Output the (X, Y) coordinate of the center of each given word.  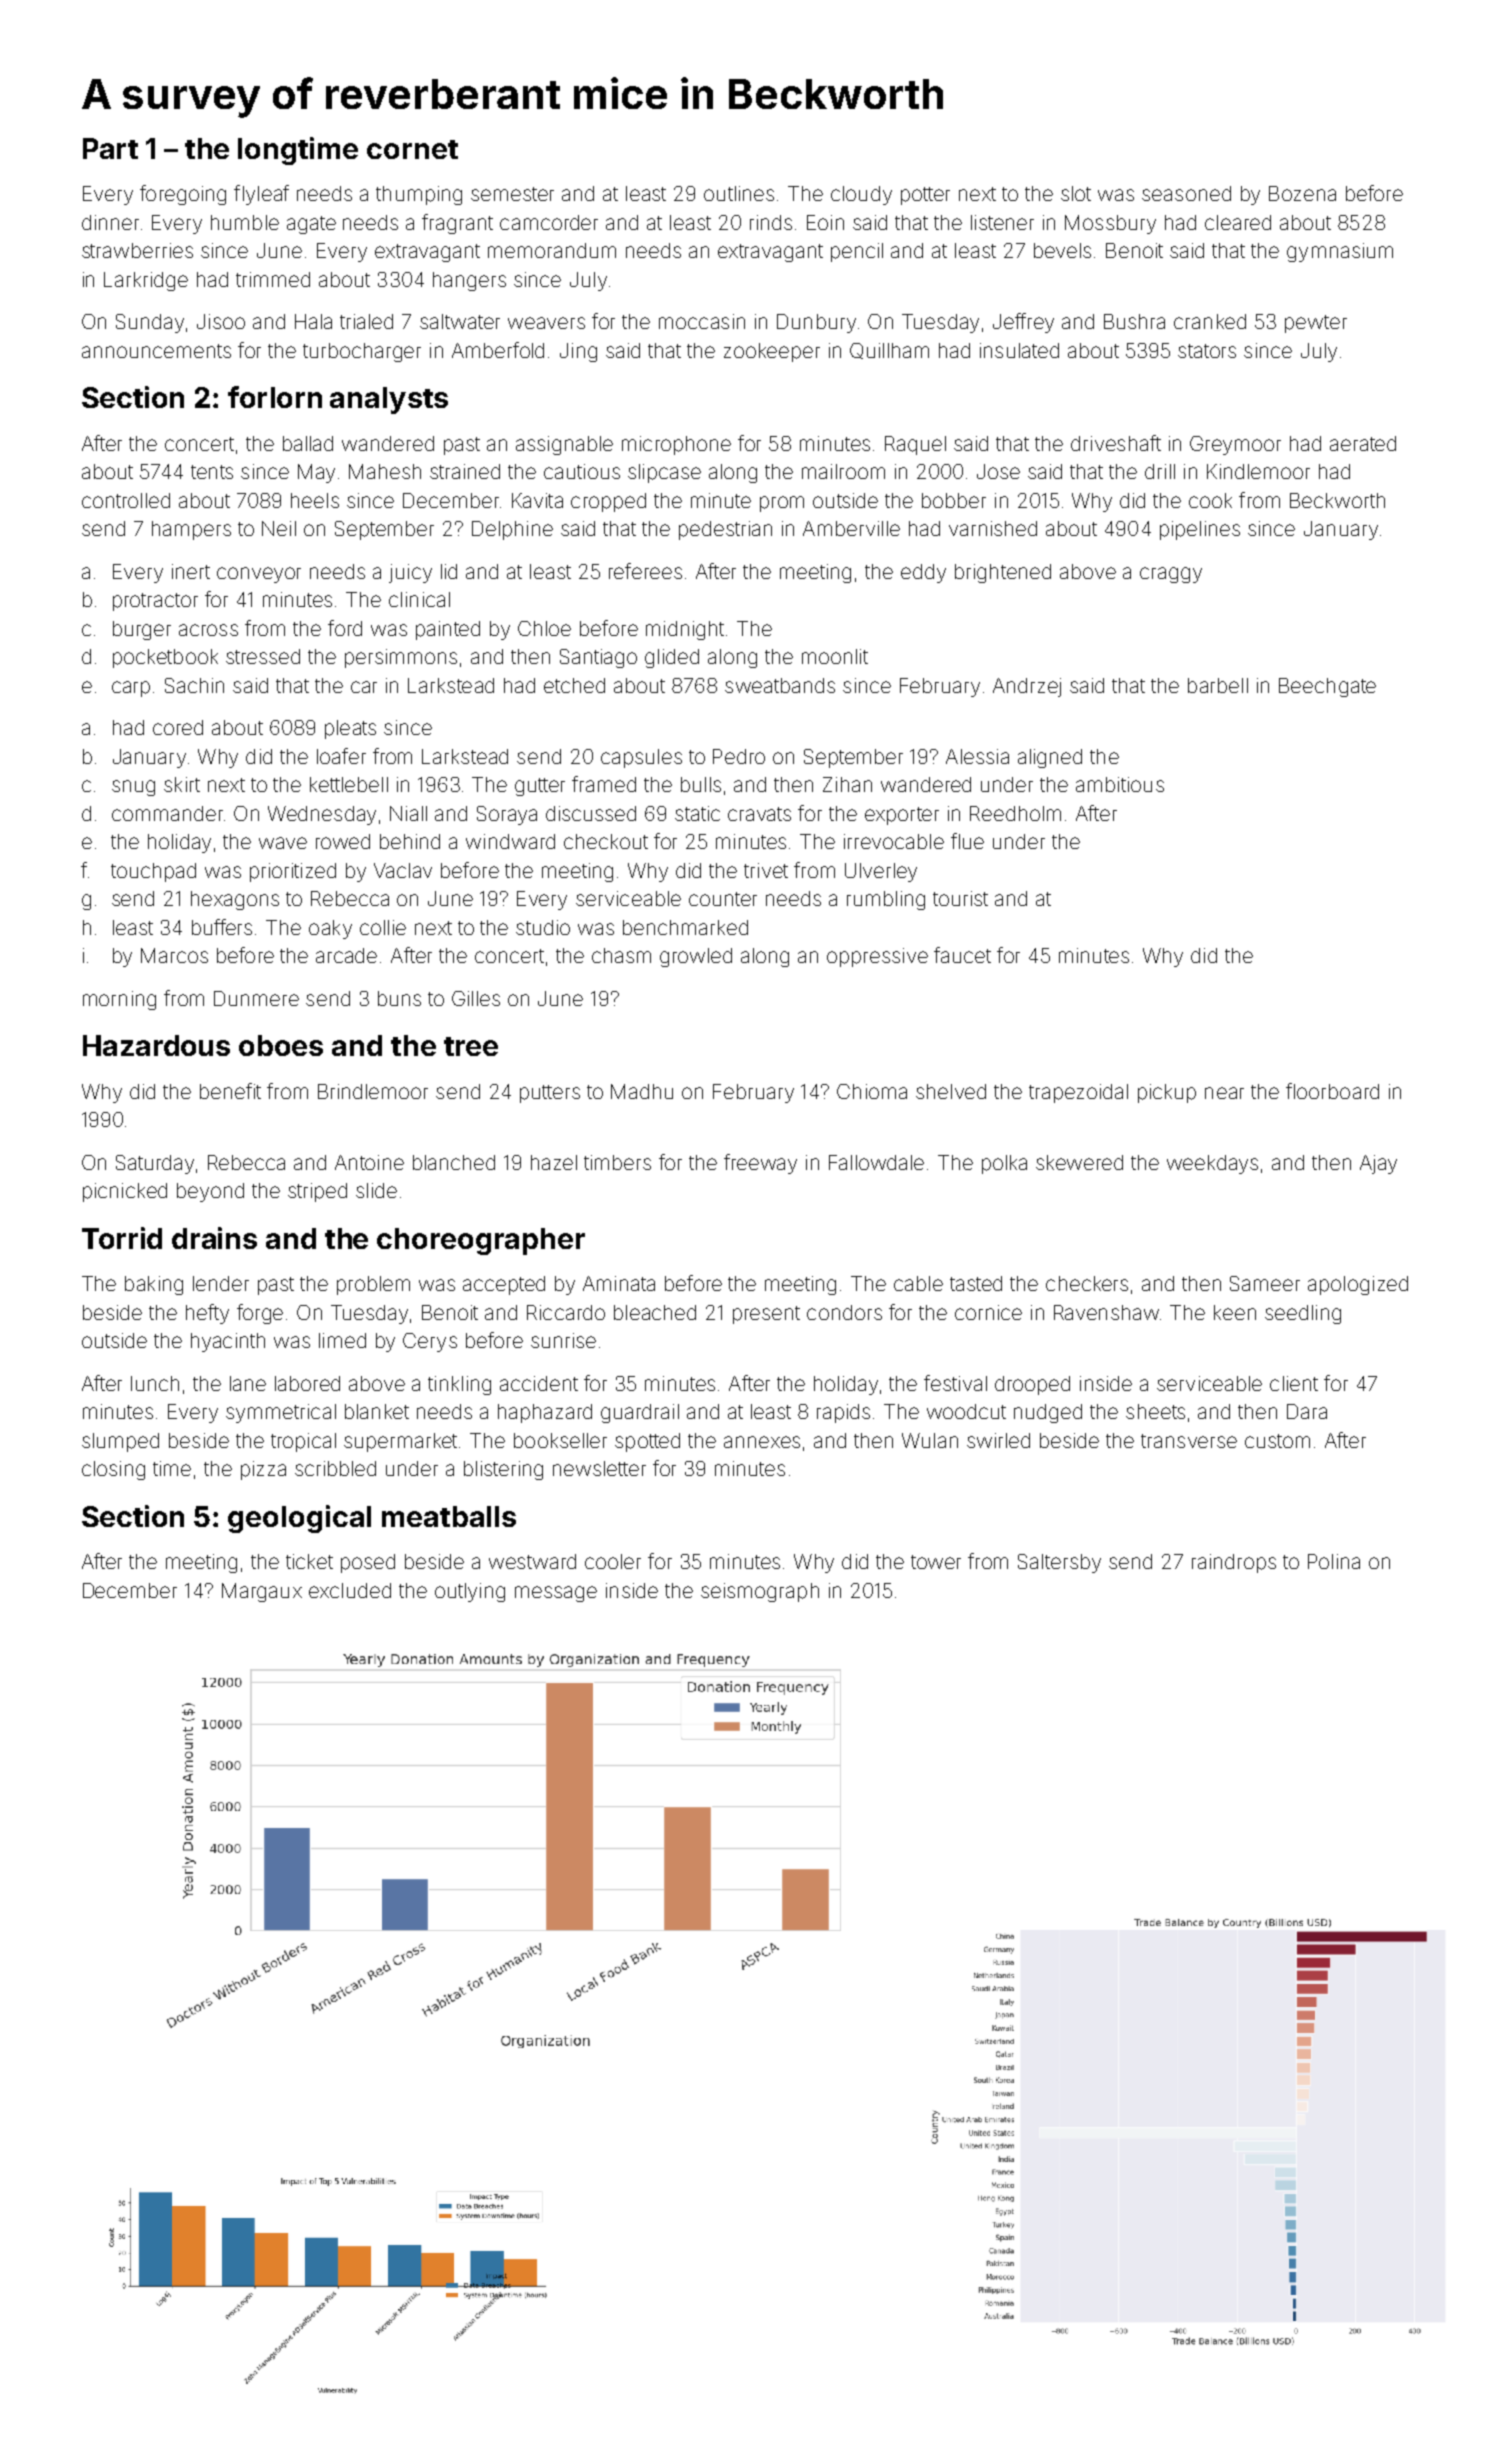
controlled (126, 500)
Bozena (1302, 193)
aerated (1363, 443)
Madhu (642, 1091)
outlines (739, 193)
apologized (1358, 1285)
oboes (281, 1045)
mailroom (843, 471)
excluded (350, 1590)
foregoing (183, 195)
